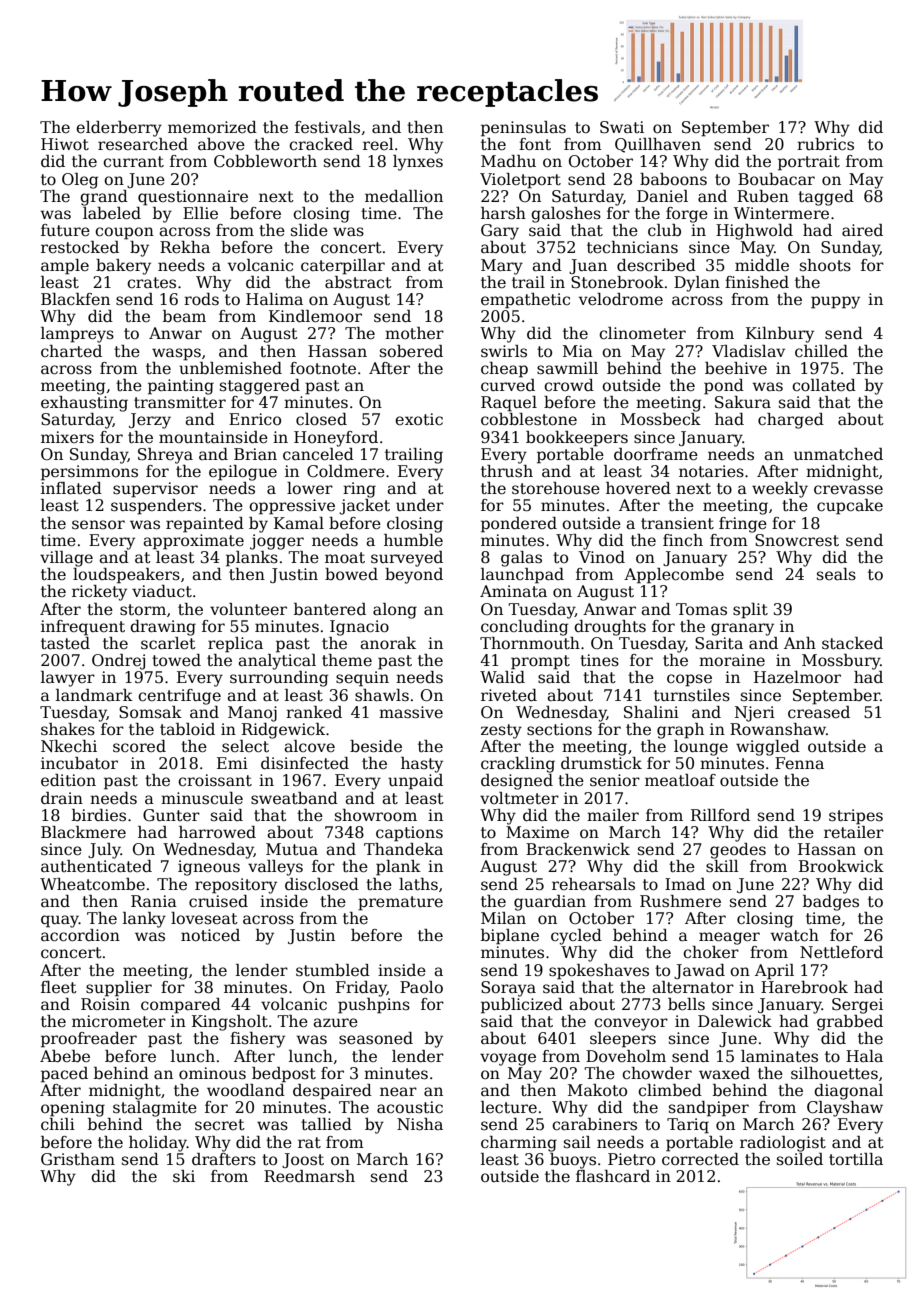 Image resolution: width=924 pixels, height=1308 pixels. Describe the element at coordinates (622, 127) in the screenshot. I see `Swati` at that location.
